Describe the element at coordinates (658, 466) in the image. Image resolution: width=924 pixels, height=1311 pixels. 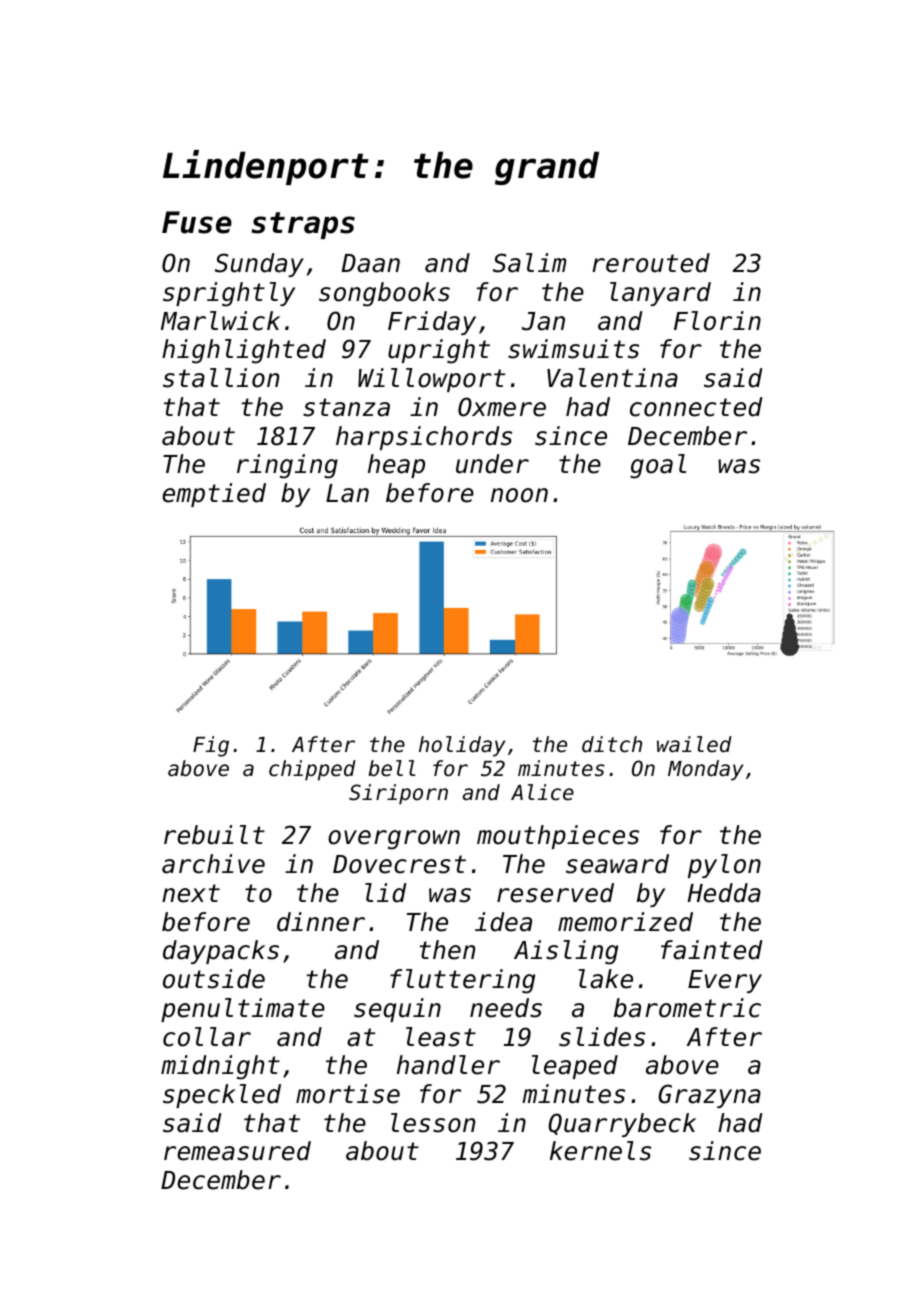
I see `goal` at that location.
